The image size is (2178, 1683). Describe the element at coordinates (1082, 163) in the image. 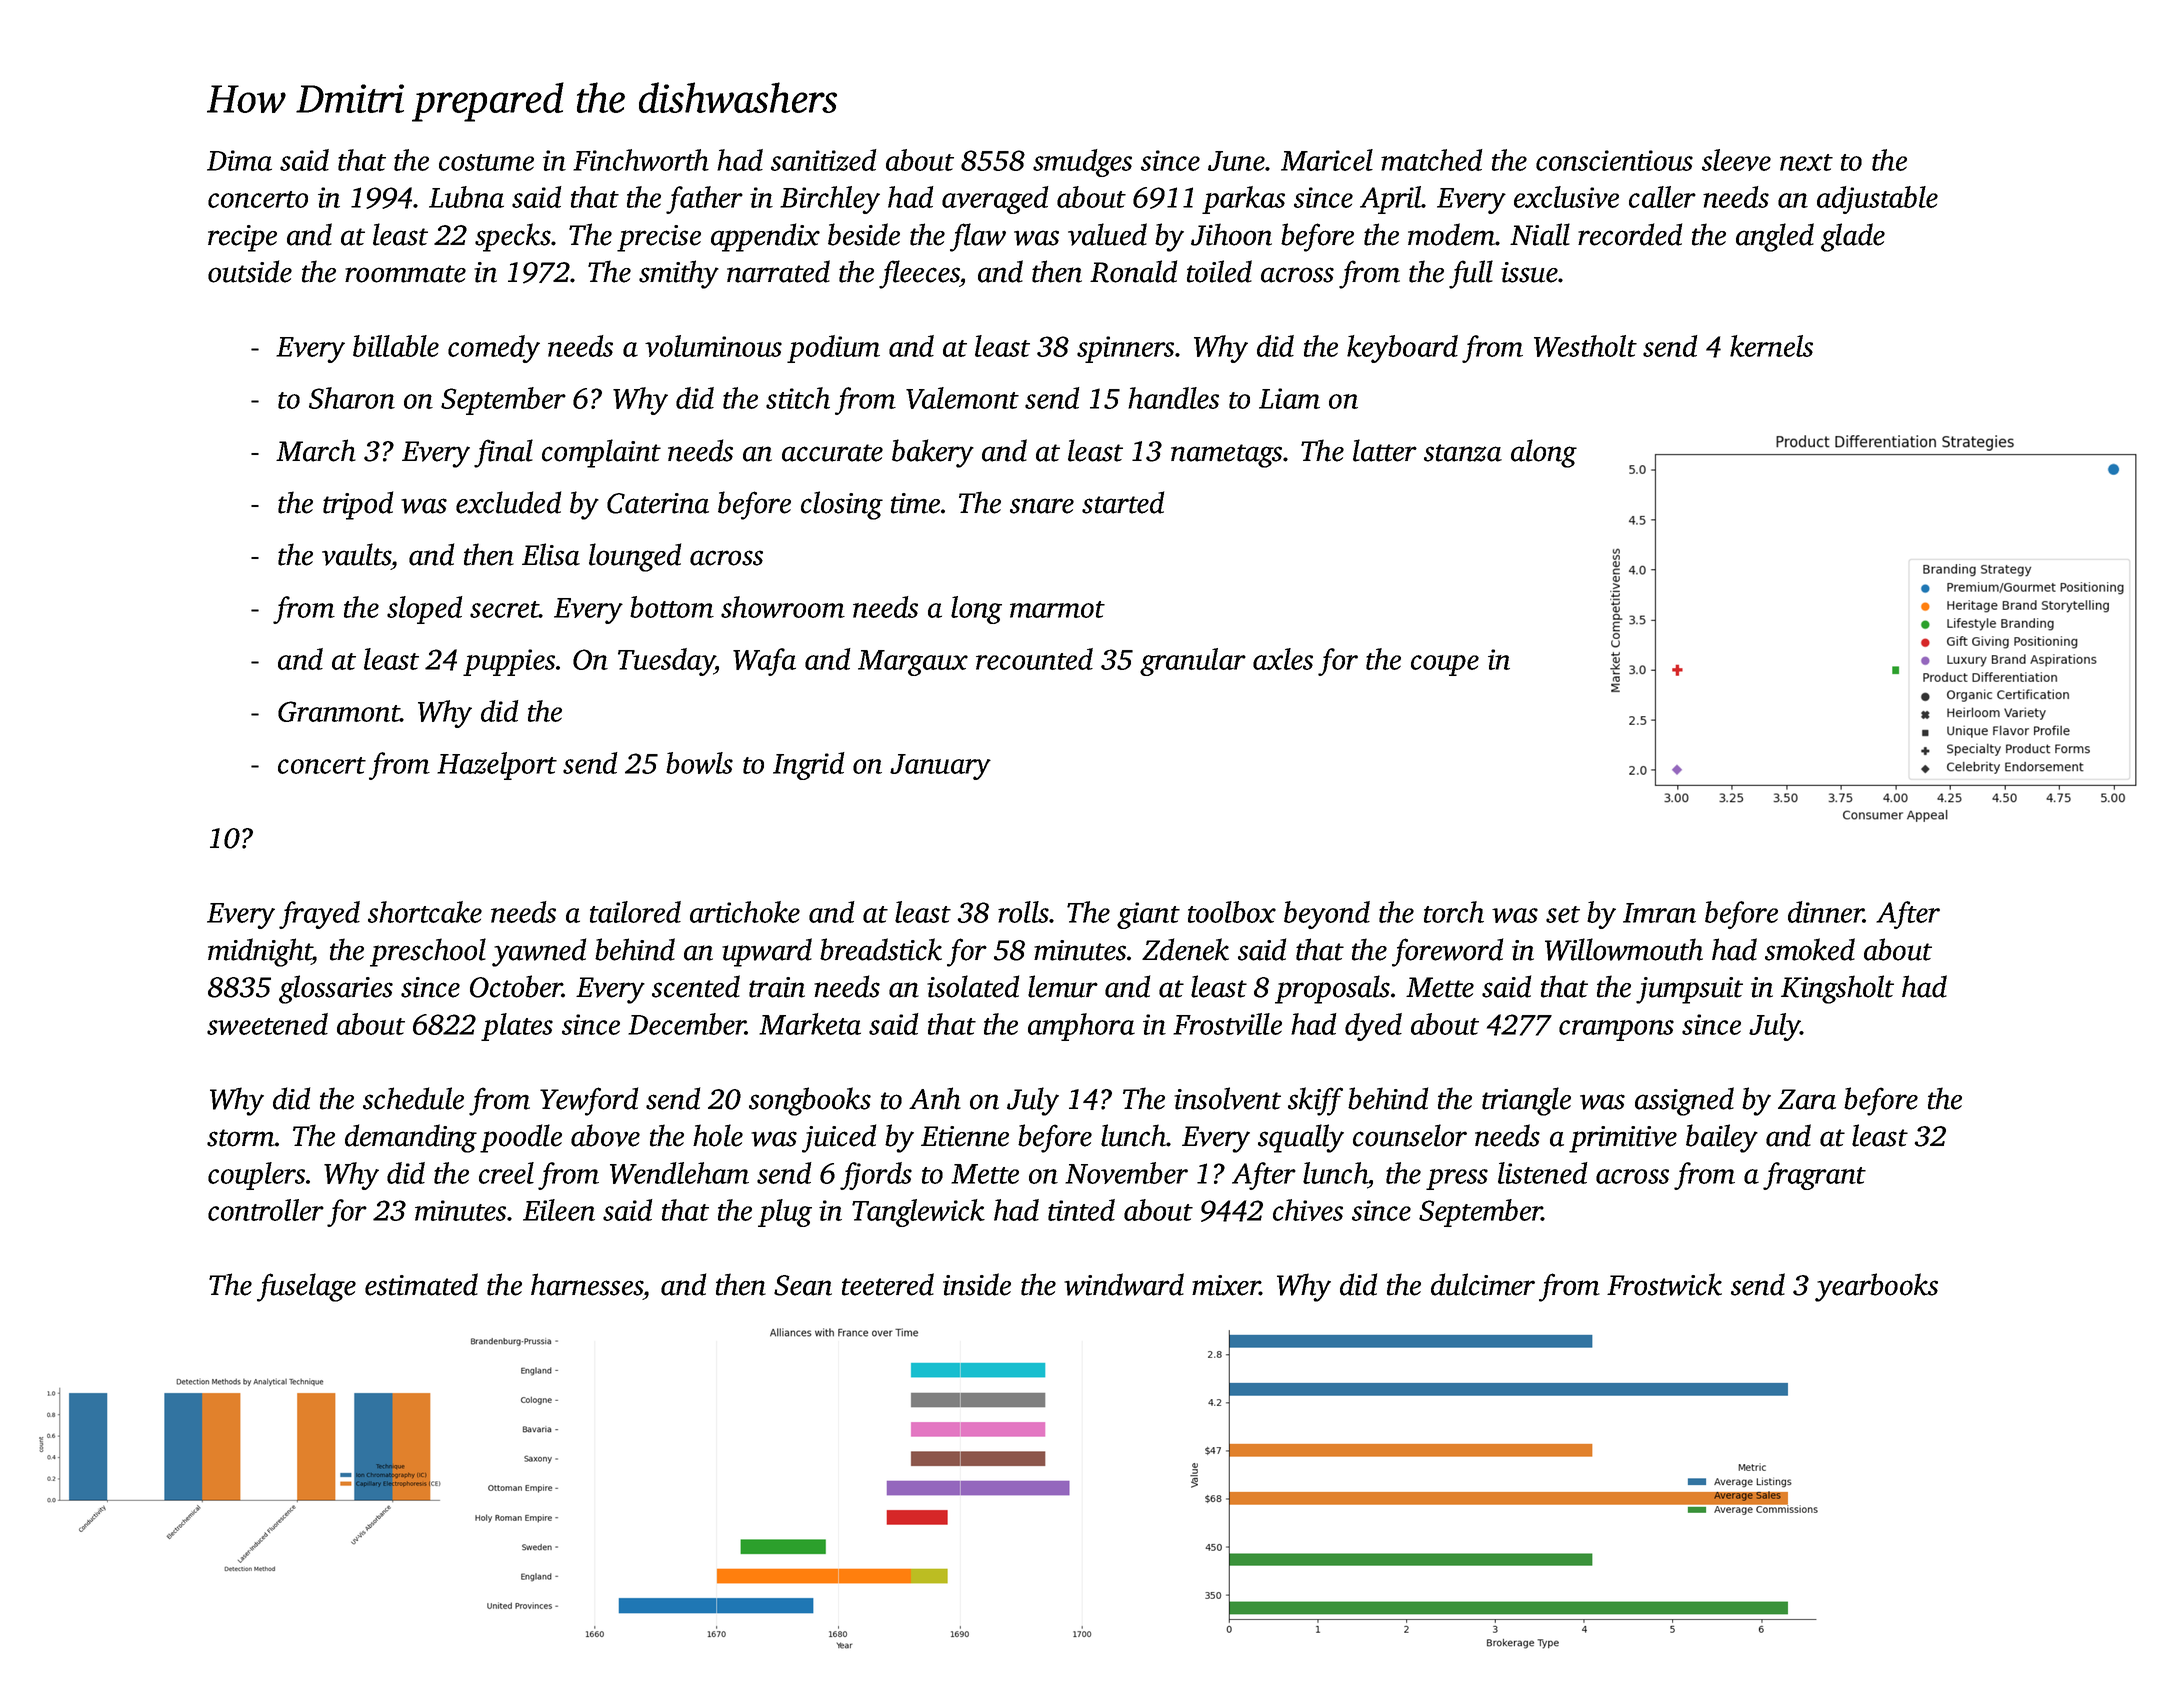

I see `smudges` at that location.
